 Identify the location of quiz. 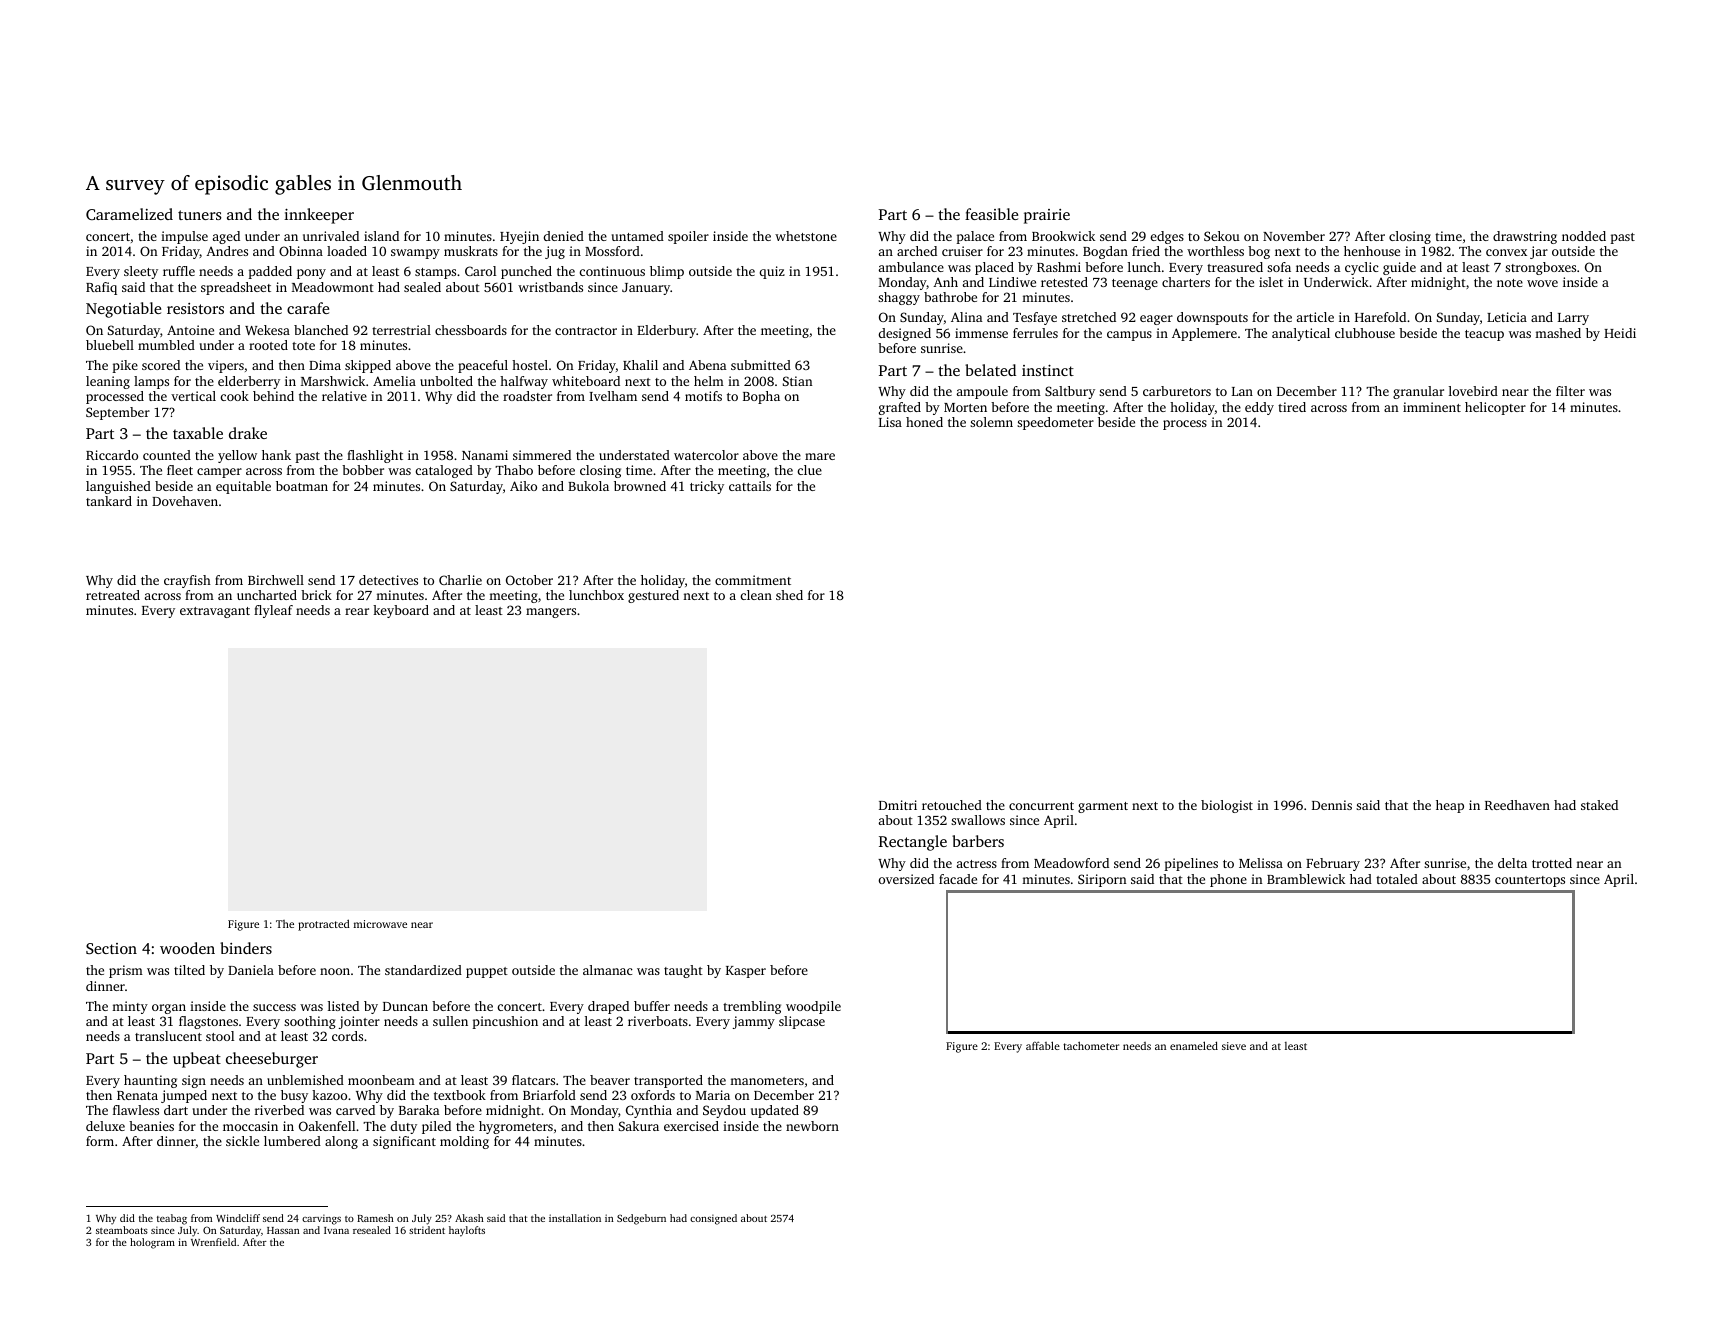
(772, 272).
